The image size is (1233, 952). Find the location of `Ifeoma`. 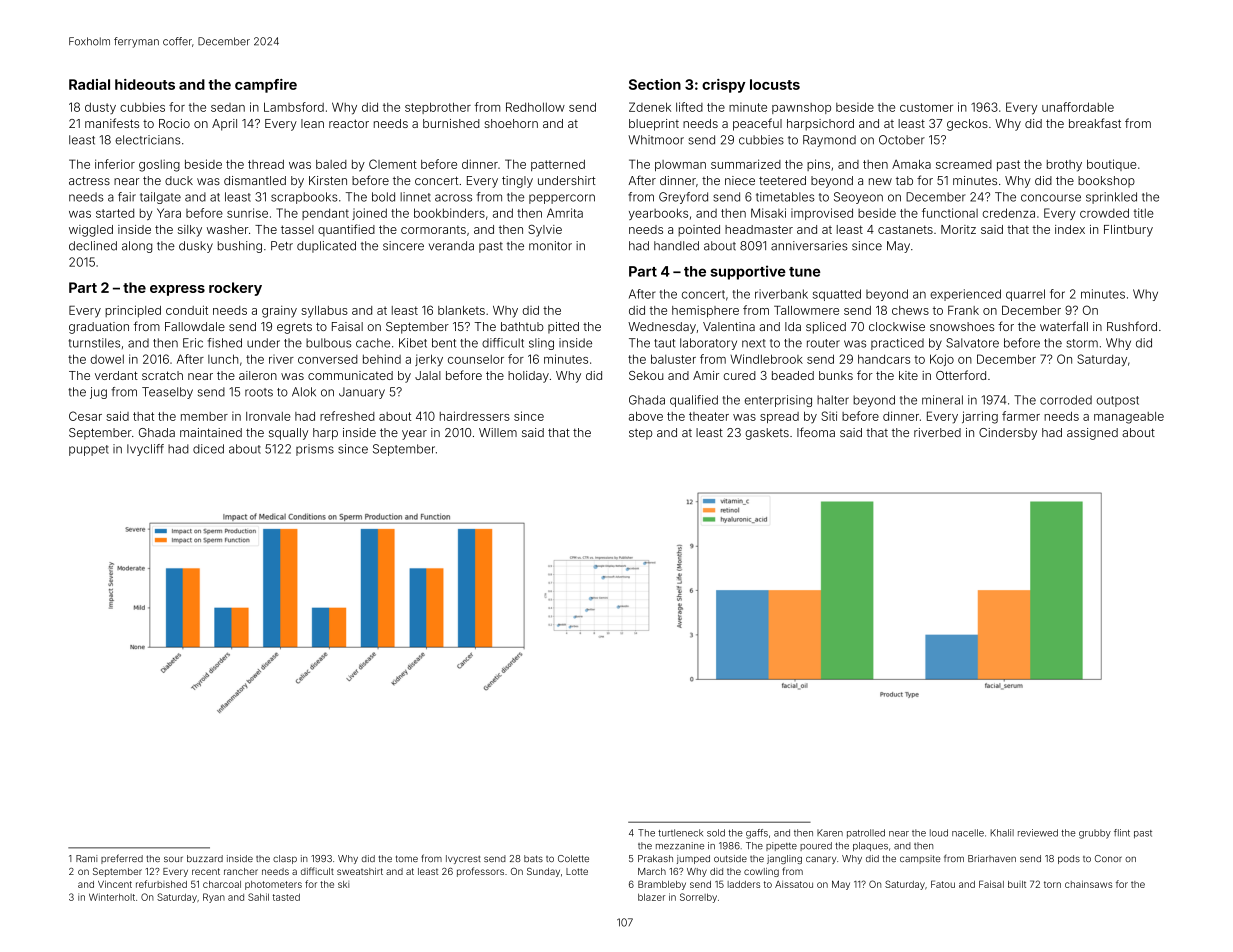

Ifeoma is located at coordinates (816, 432).
